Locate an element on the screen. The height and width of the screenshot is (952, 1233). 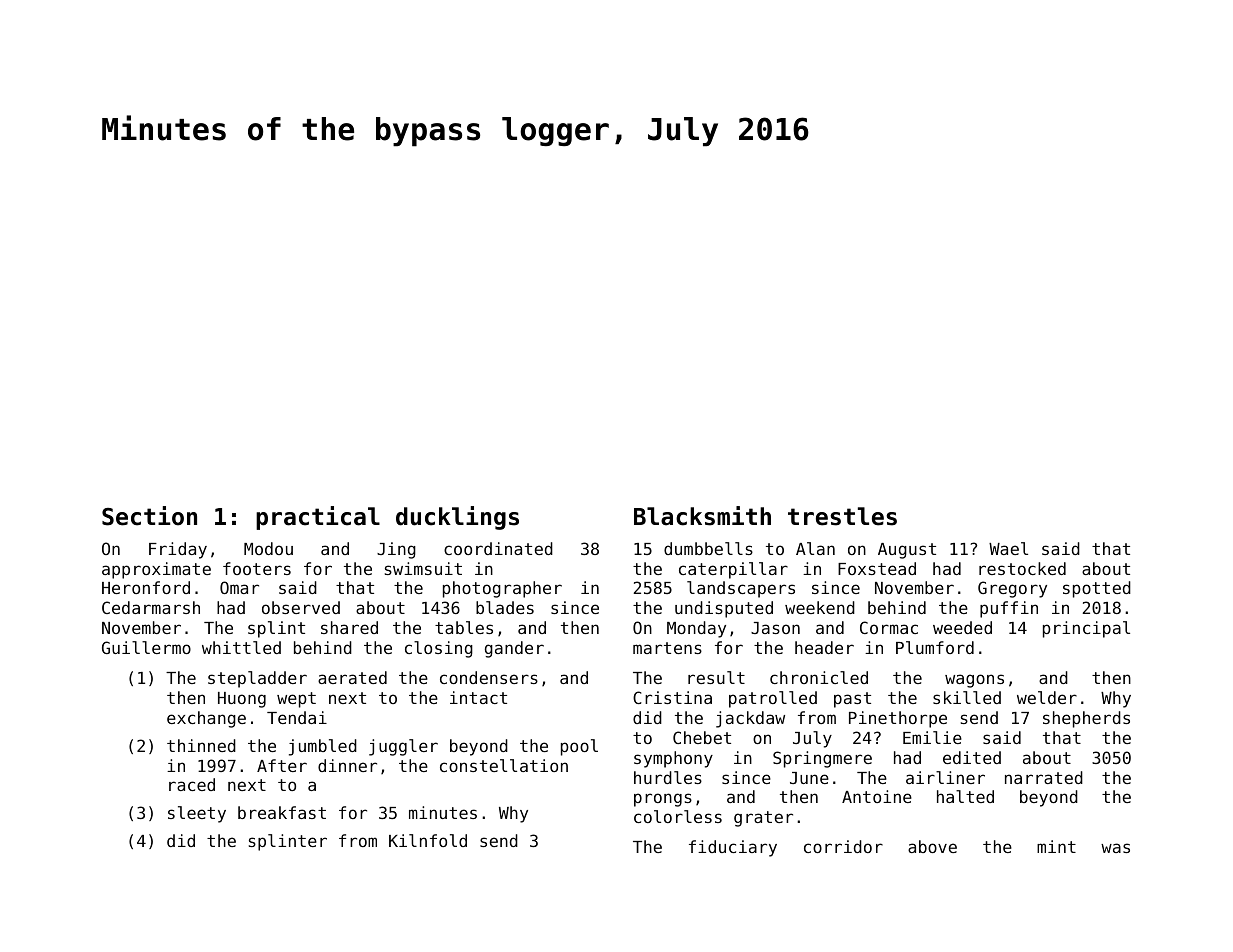
swimsuit is located at coordinates (423, 568).
